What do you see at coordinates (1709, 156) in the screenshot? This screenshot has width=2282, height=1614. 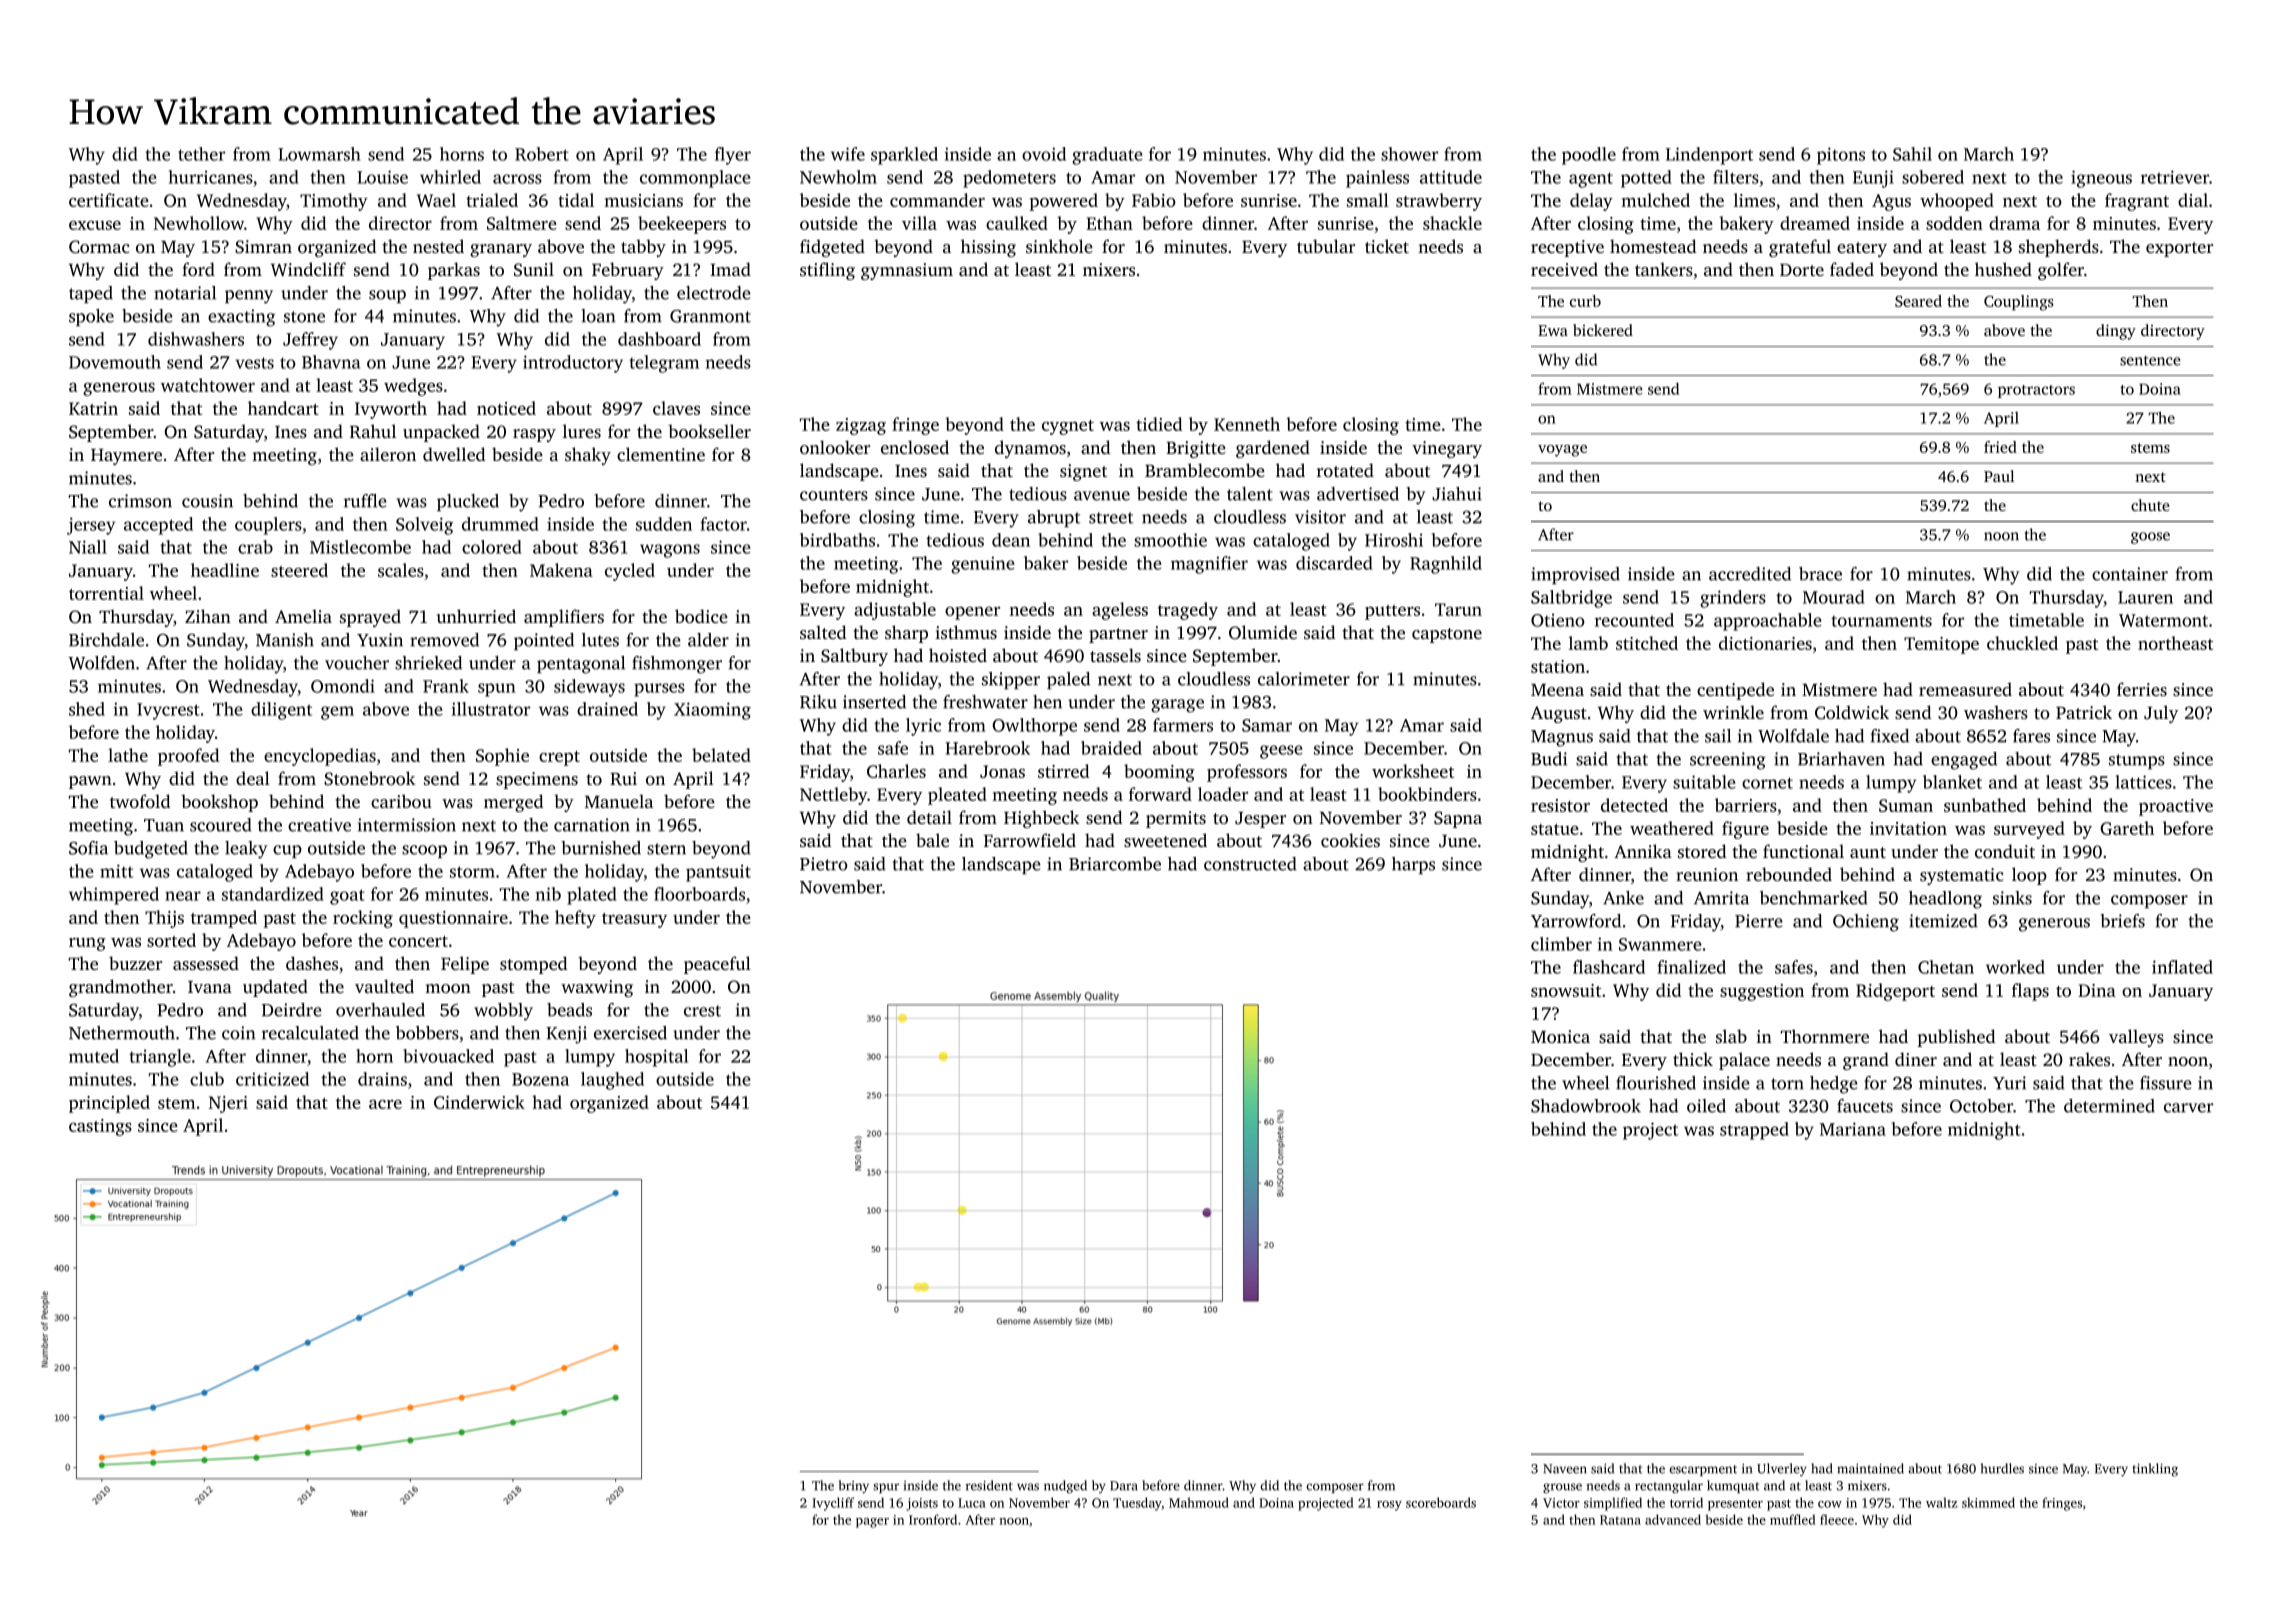 I see `Lindenport` at bounding box center [1709, 156].
